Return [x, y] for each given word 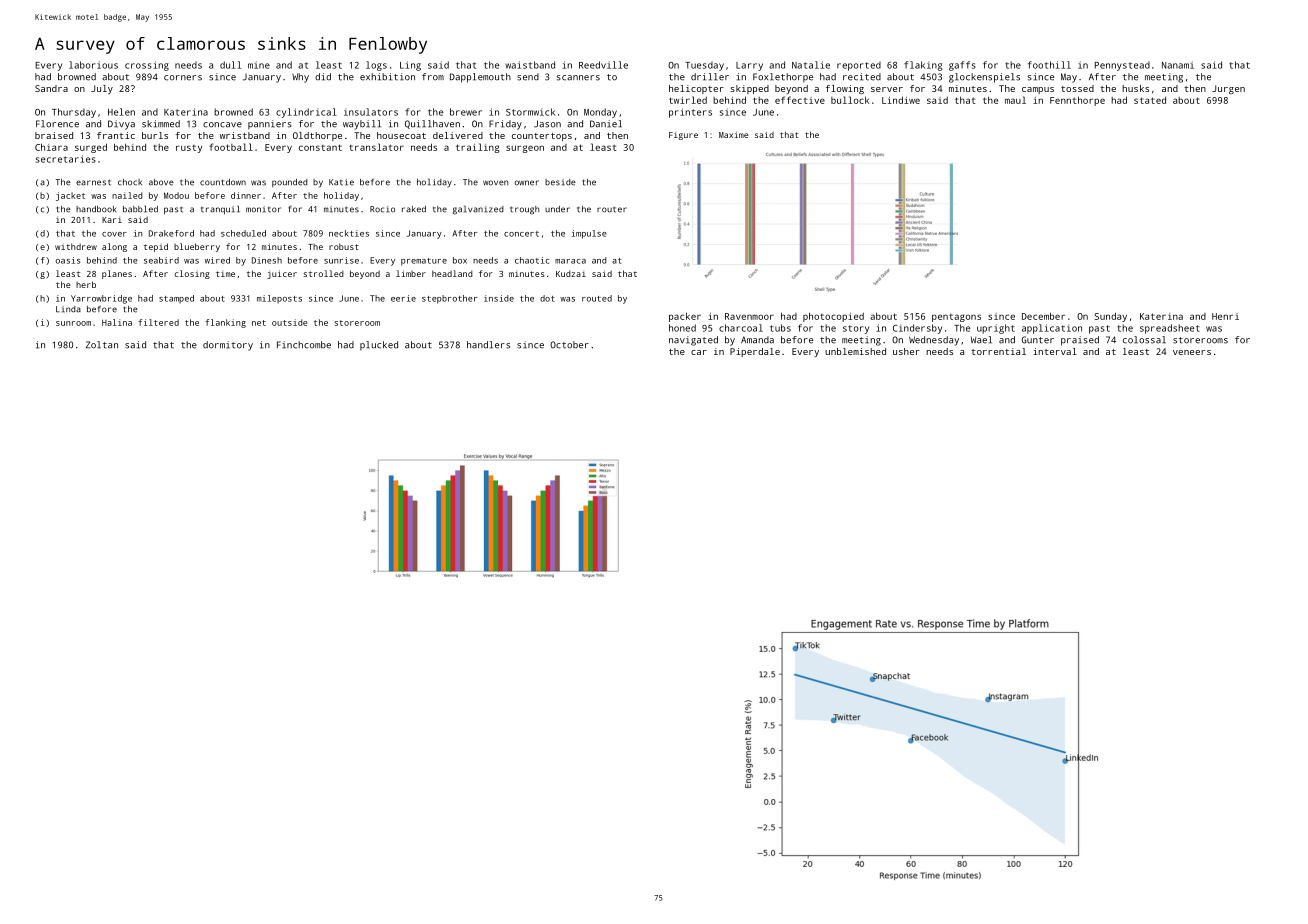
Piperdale [755, 352]
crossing [147, 66]
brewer [466, 112]
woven [495, 183]
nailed [127, 195]
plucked [379, 346]
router [612, 209]
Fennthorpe [1077, 101]
